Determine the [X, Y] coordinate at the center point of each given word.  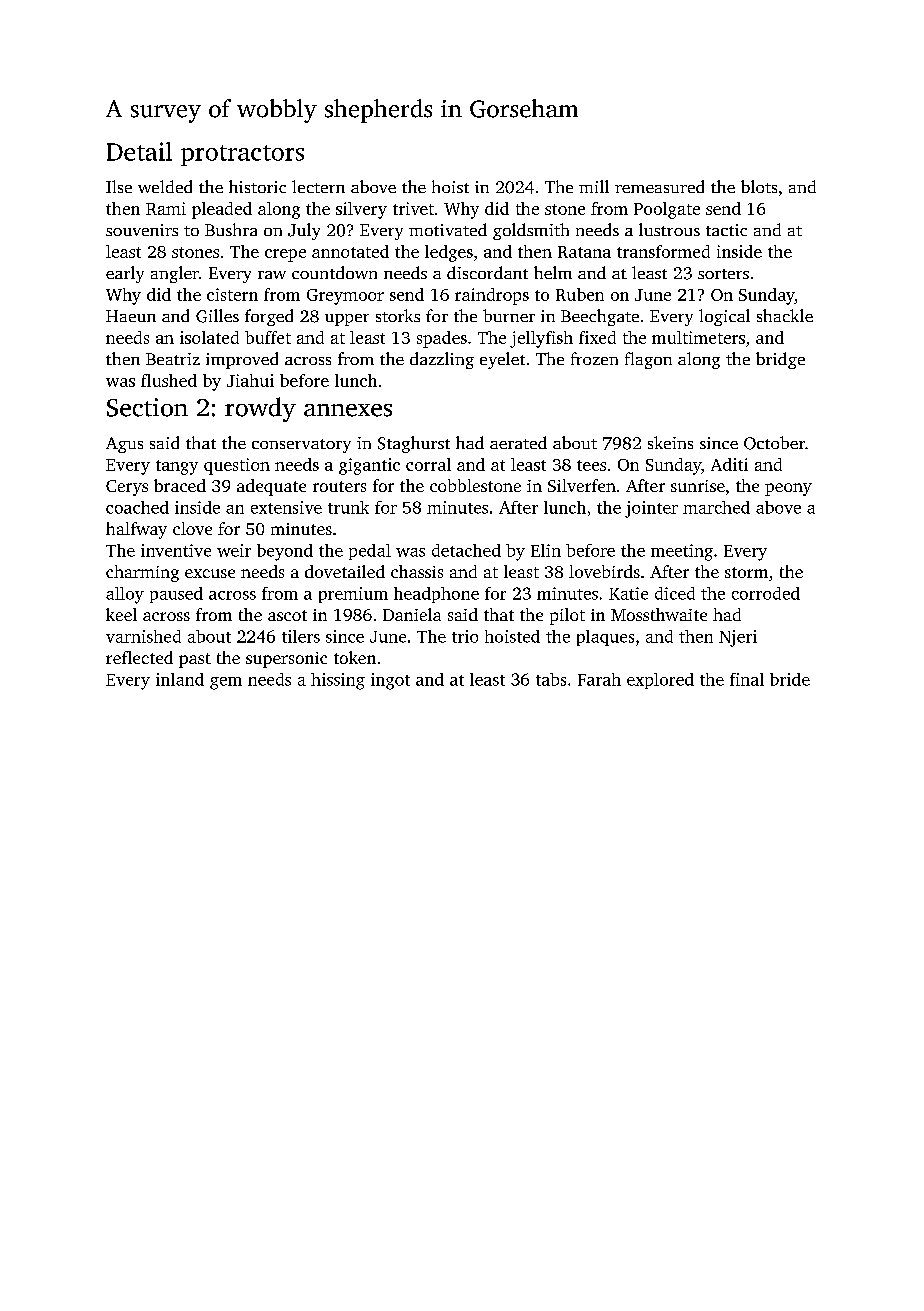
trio [465, 636]
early [125, 274]
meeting [682, 552]
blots [759, 186]
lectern [318, 186]
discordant [487, 272]
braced [180, 485]
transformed [663, 251]
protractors [242, 155]
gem [226, 683]
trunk [348, 507]
